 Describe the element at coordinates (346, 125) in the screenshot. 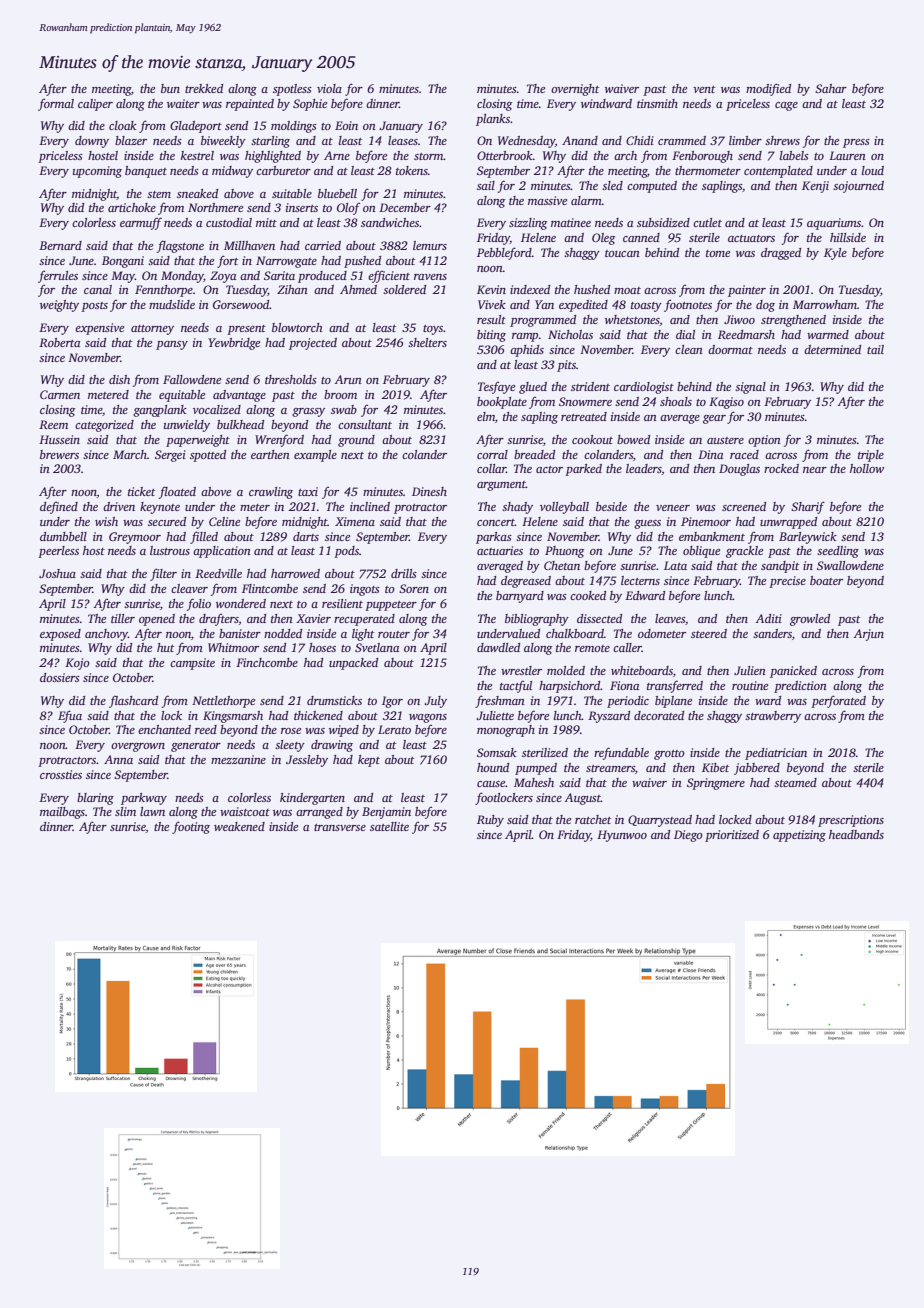

I see `Eoin` at that location.
